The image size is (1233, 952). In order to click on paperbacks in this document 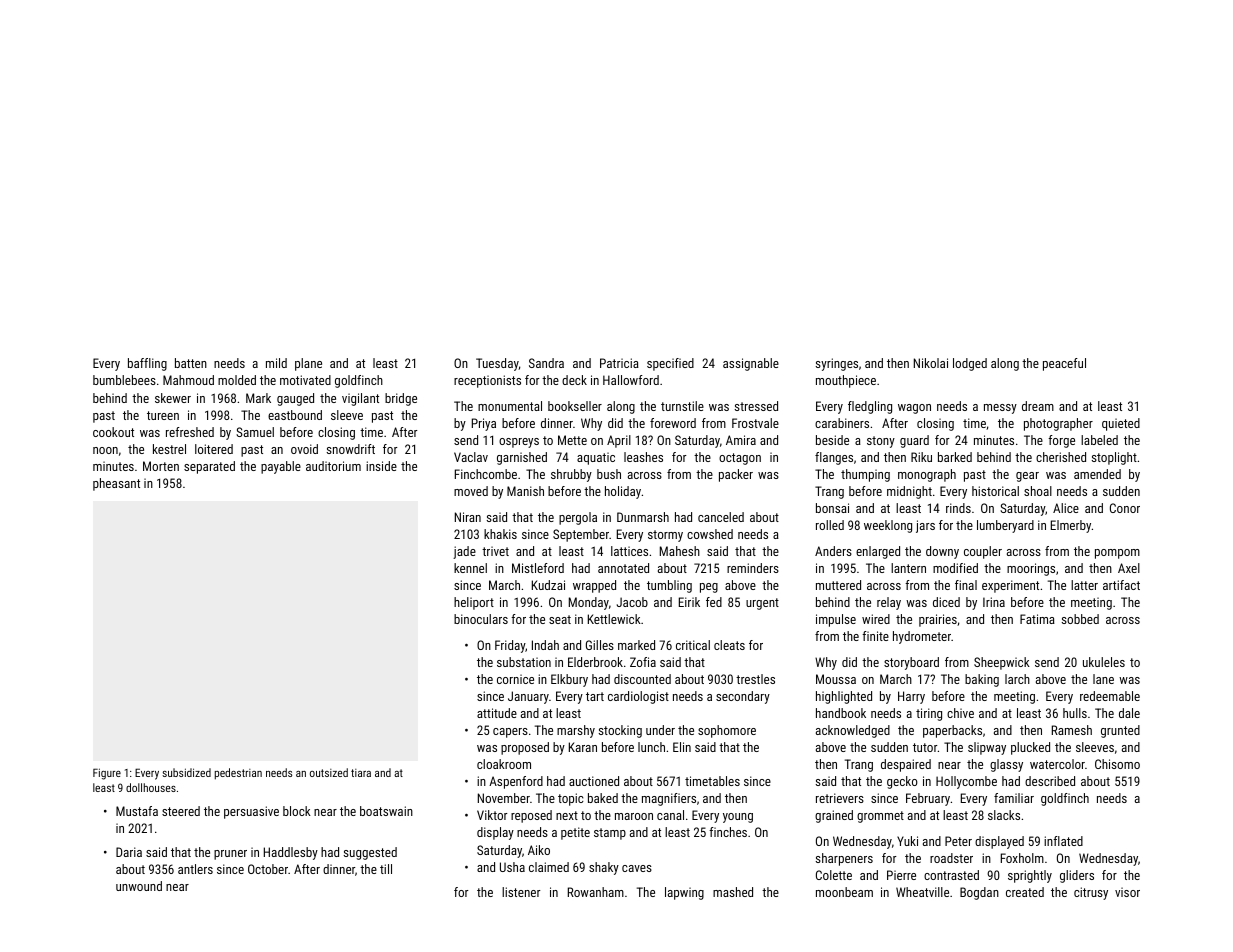, I will do `click(952, 731)`.
